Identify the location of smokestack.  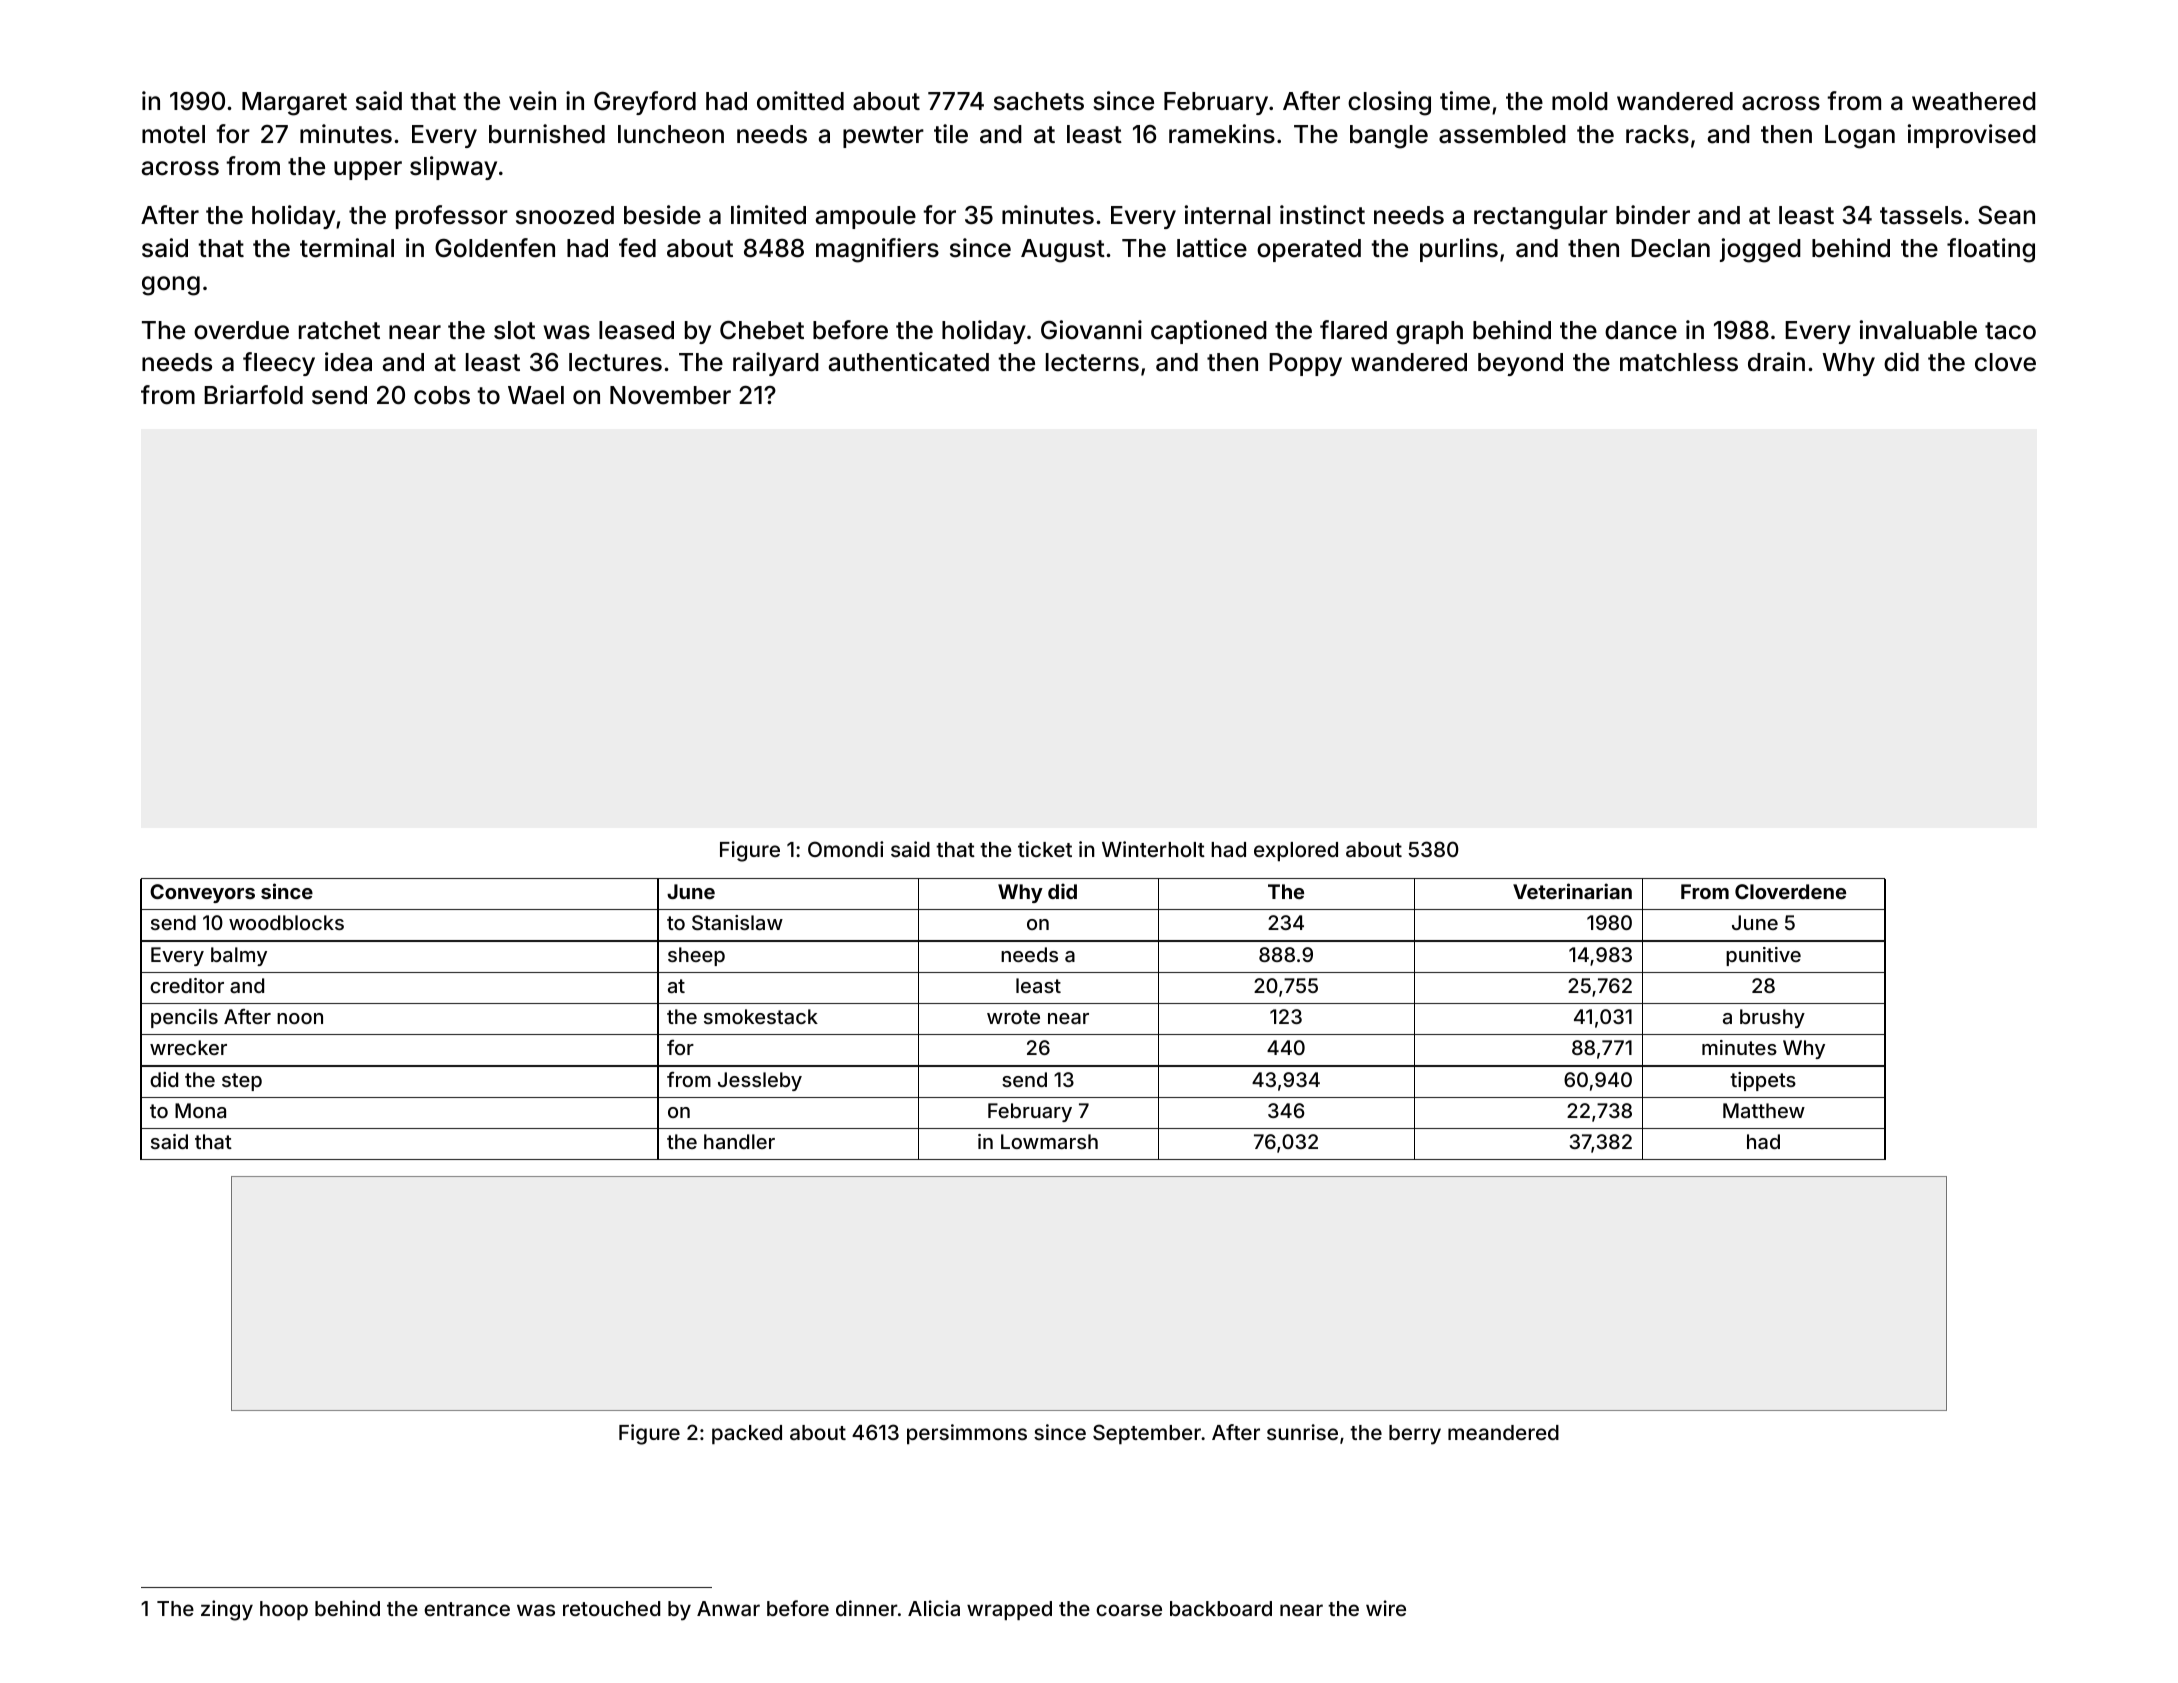
(761, 1016).
